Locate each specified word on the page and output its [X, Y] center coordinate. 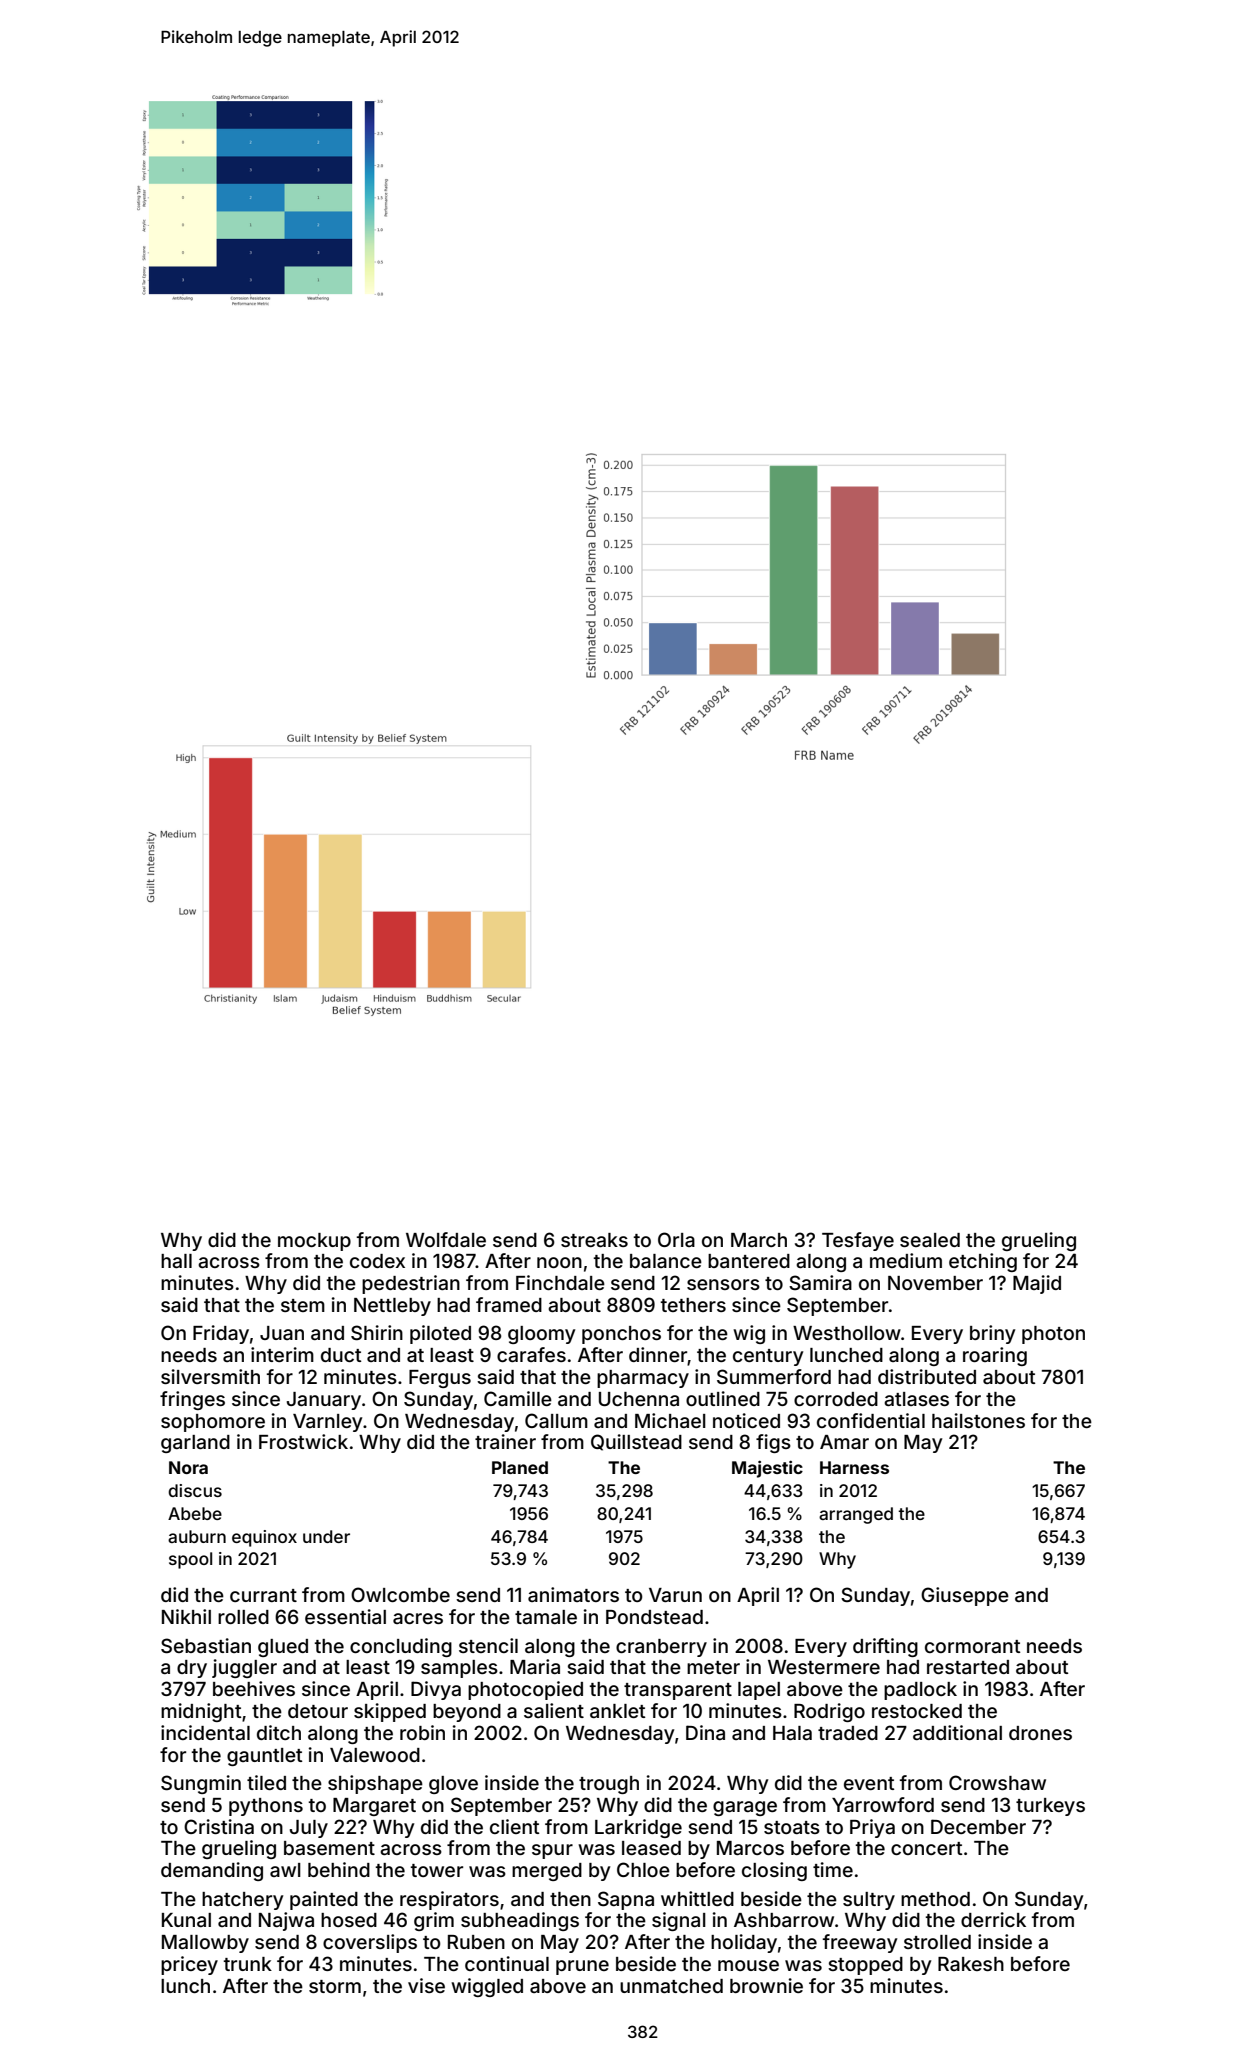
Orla [676, 1239]
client [514, 1826]
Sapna [626, 1900]
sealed [930, 1240]
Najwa [286, 1921]
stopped [865, 1966]
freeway [860, 1943]
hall [176, 1261]
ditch [279, 1732]
